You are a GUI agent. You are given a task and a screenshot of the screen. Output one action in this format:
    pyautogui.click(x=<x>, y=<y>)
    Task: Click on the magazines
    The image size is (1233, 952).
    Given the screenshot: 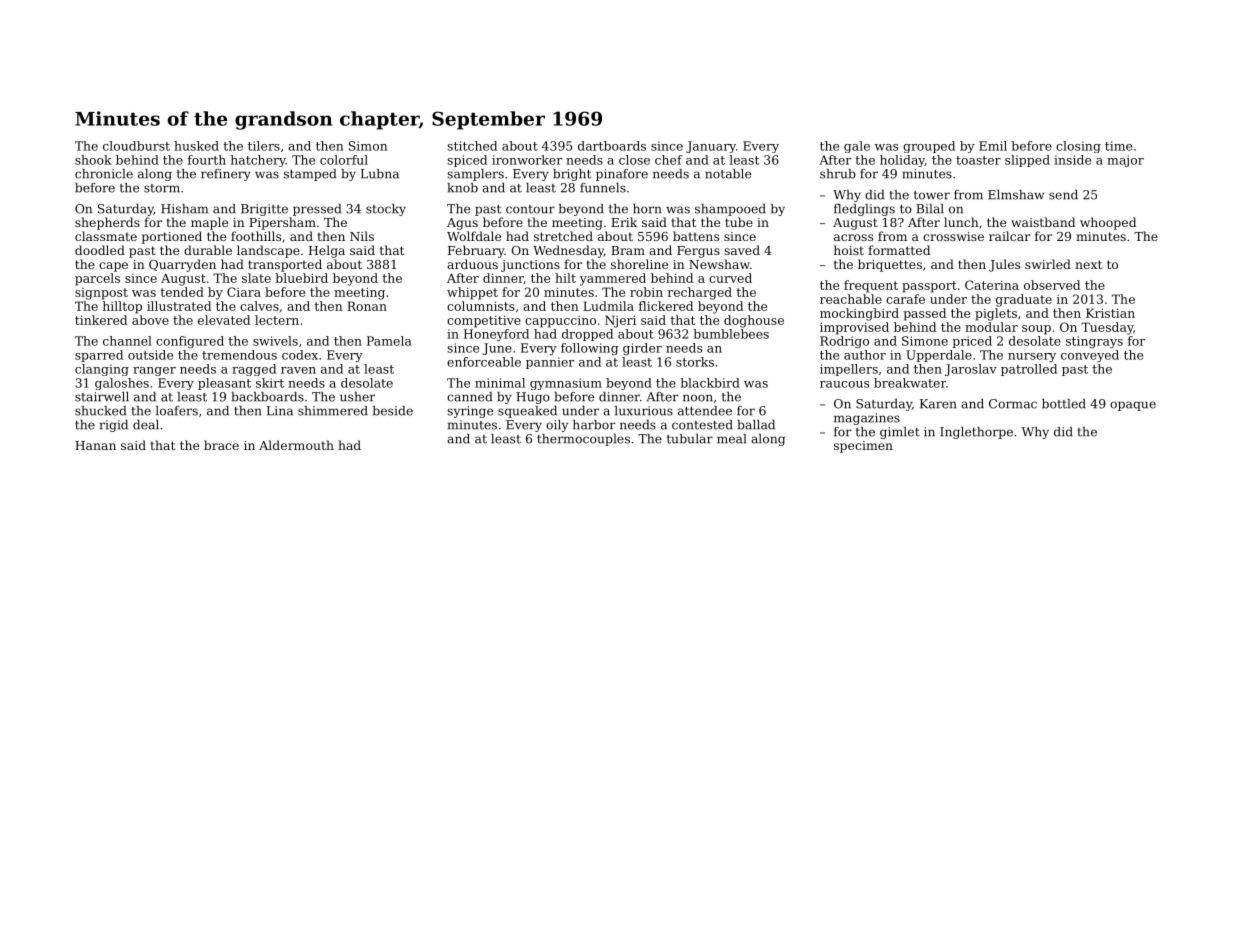 What is the action you would take?
    pyautogui.click(x=867, y=419)
